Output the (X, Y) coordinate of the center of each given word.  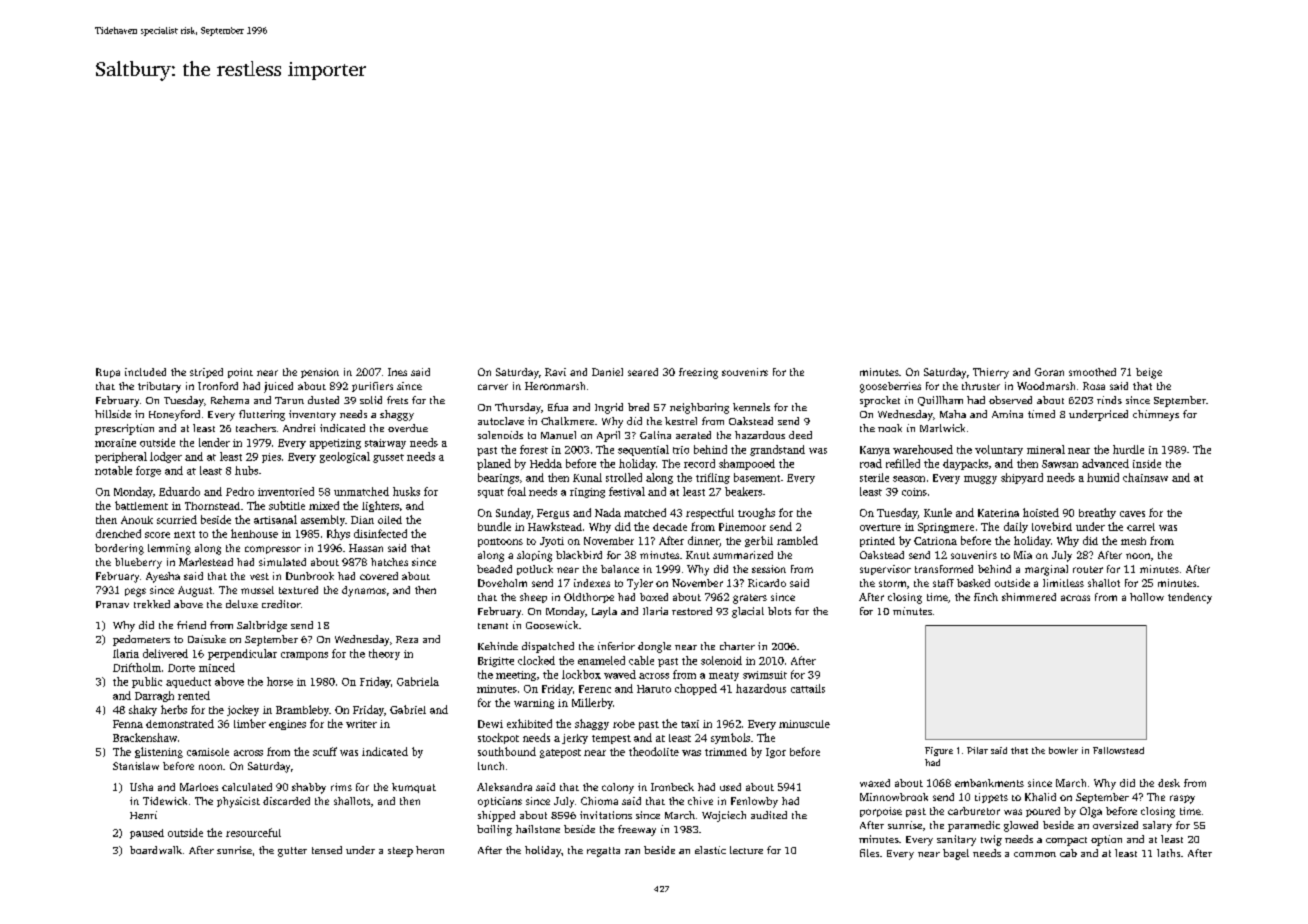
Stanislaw (136, 766)
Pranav (112, 604)
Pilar (977, 750)
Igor (776, 753)
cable (641, 660)
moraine (115, 443)
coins (914, 492)
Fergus (553, 514)
